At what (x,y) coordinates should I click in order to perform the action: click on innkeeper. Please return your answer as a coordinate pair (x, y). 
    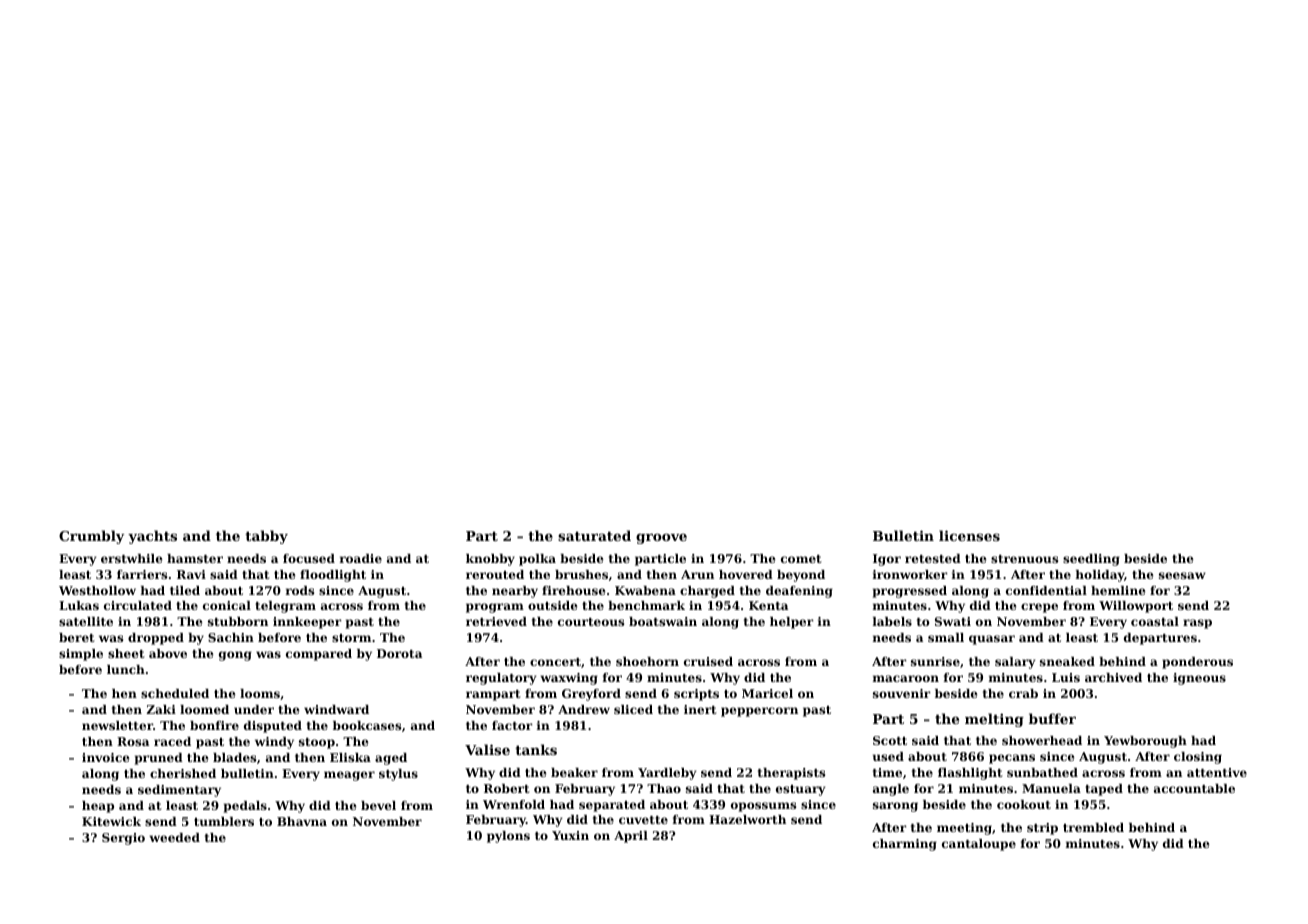
    Looking at the image, I should click on (307, 623).
